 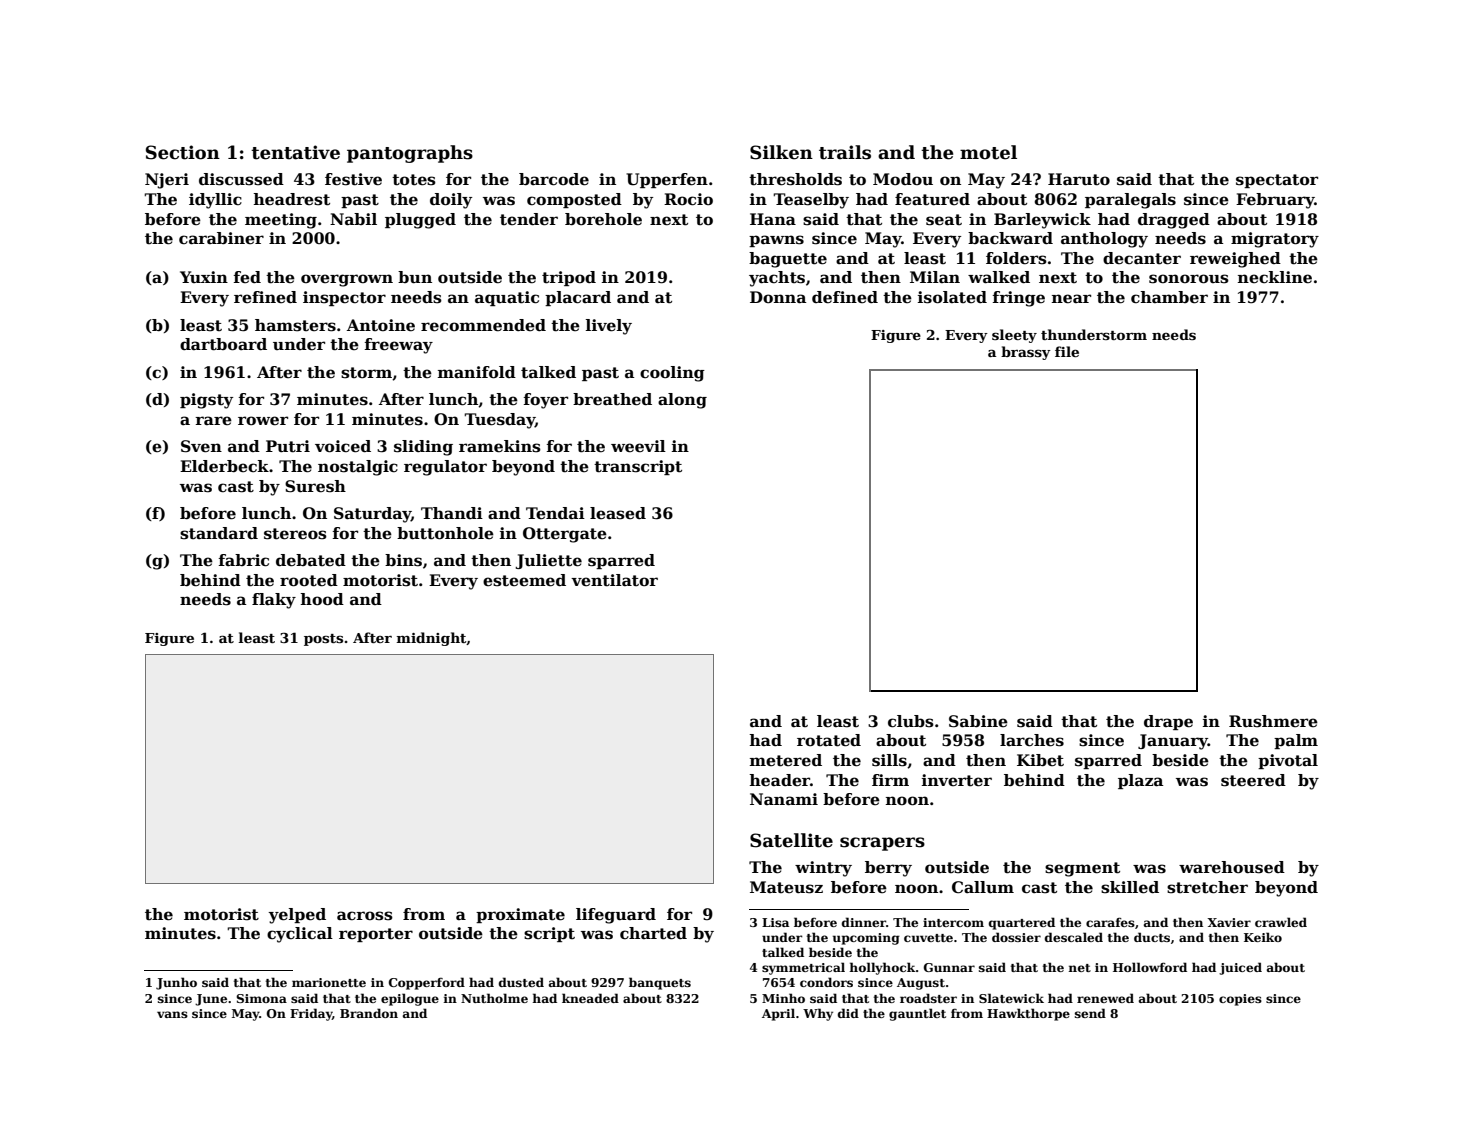 What do you see at coordinates (882, 968) in the screenshot?
I see `hollyhock` at bounding box center [882, 968].
